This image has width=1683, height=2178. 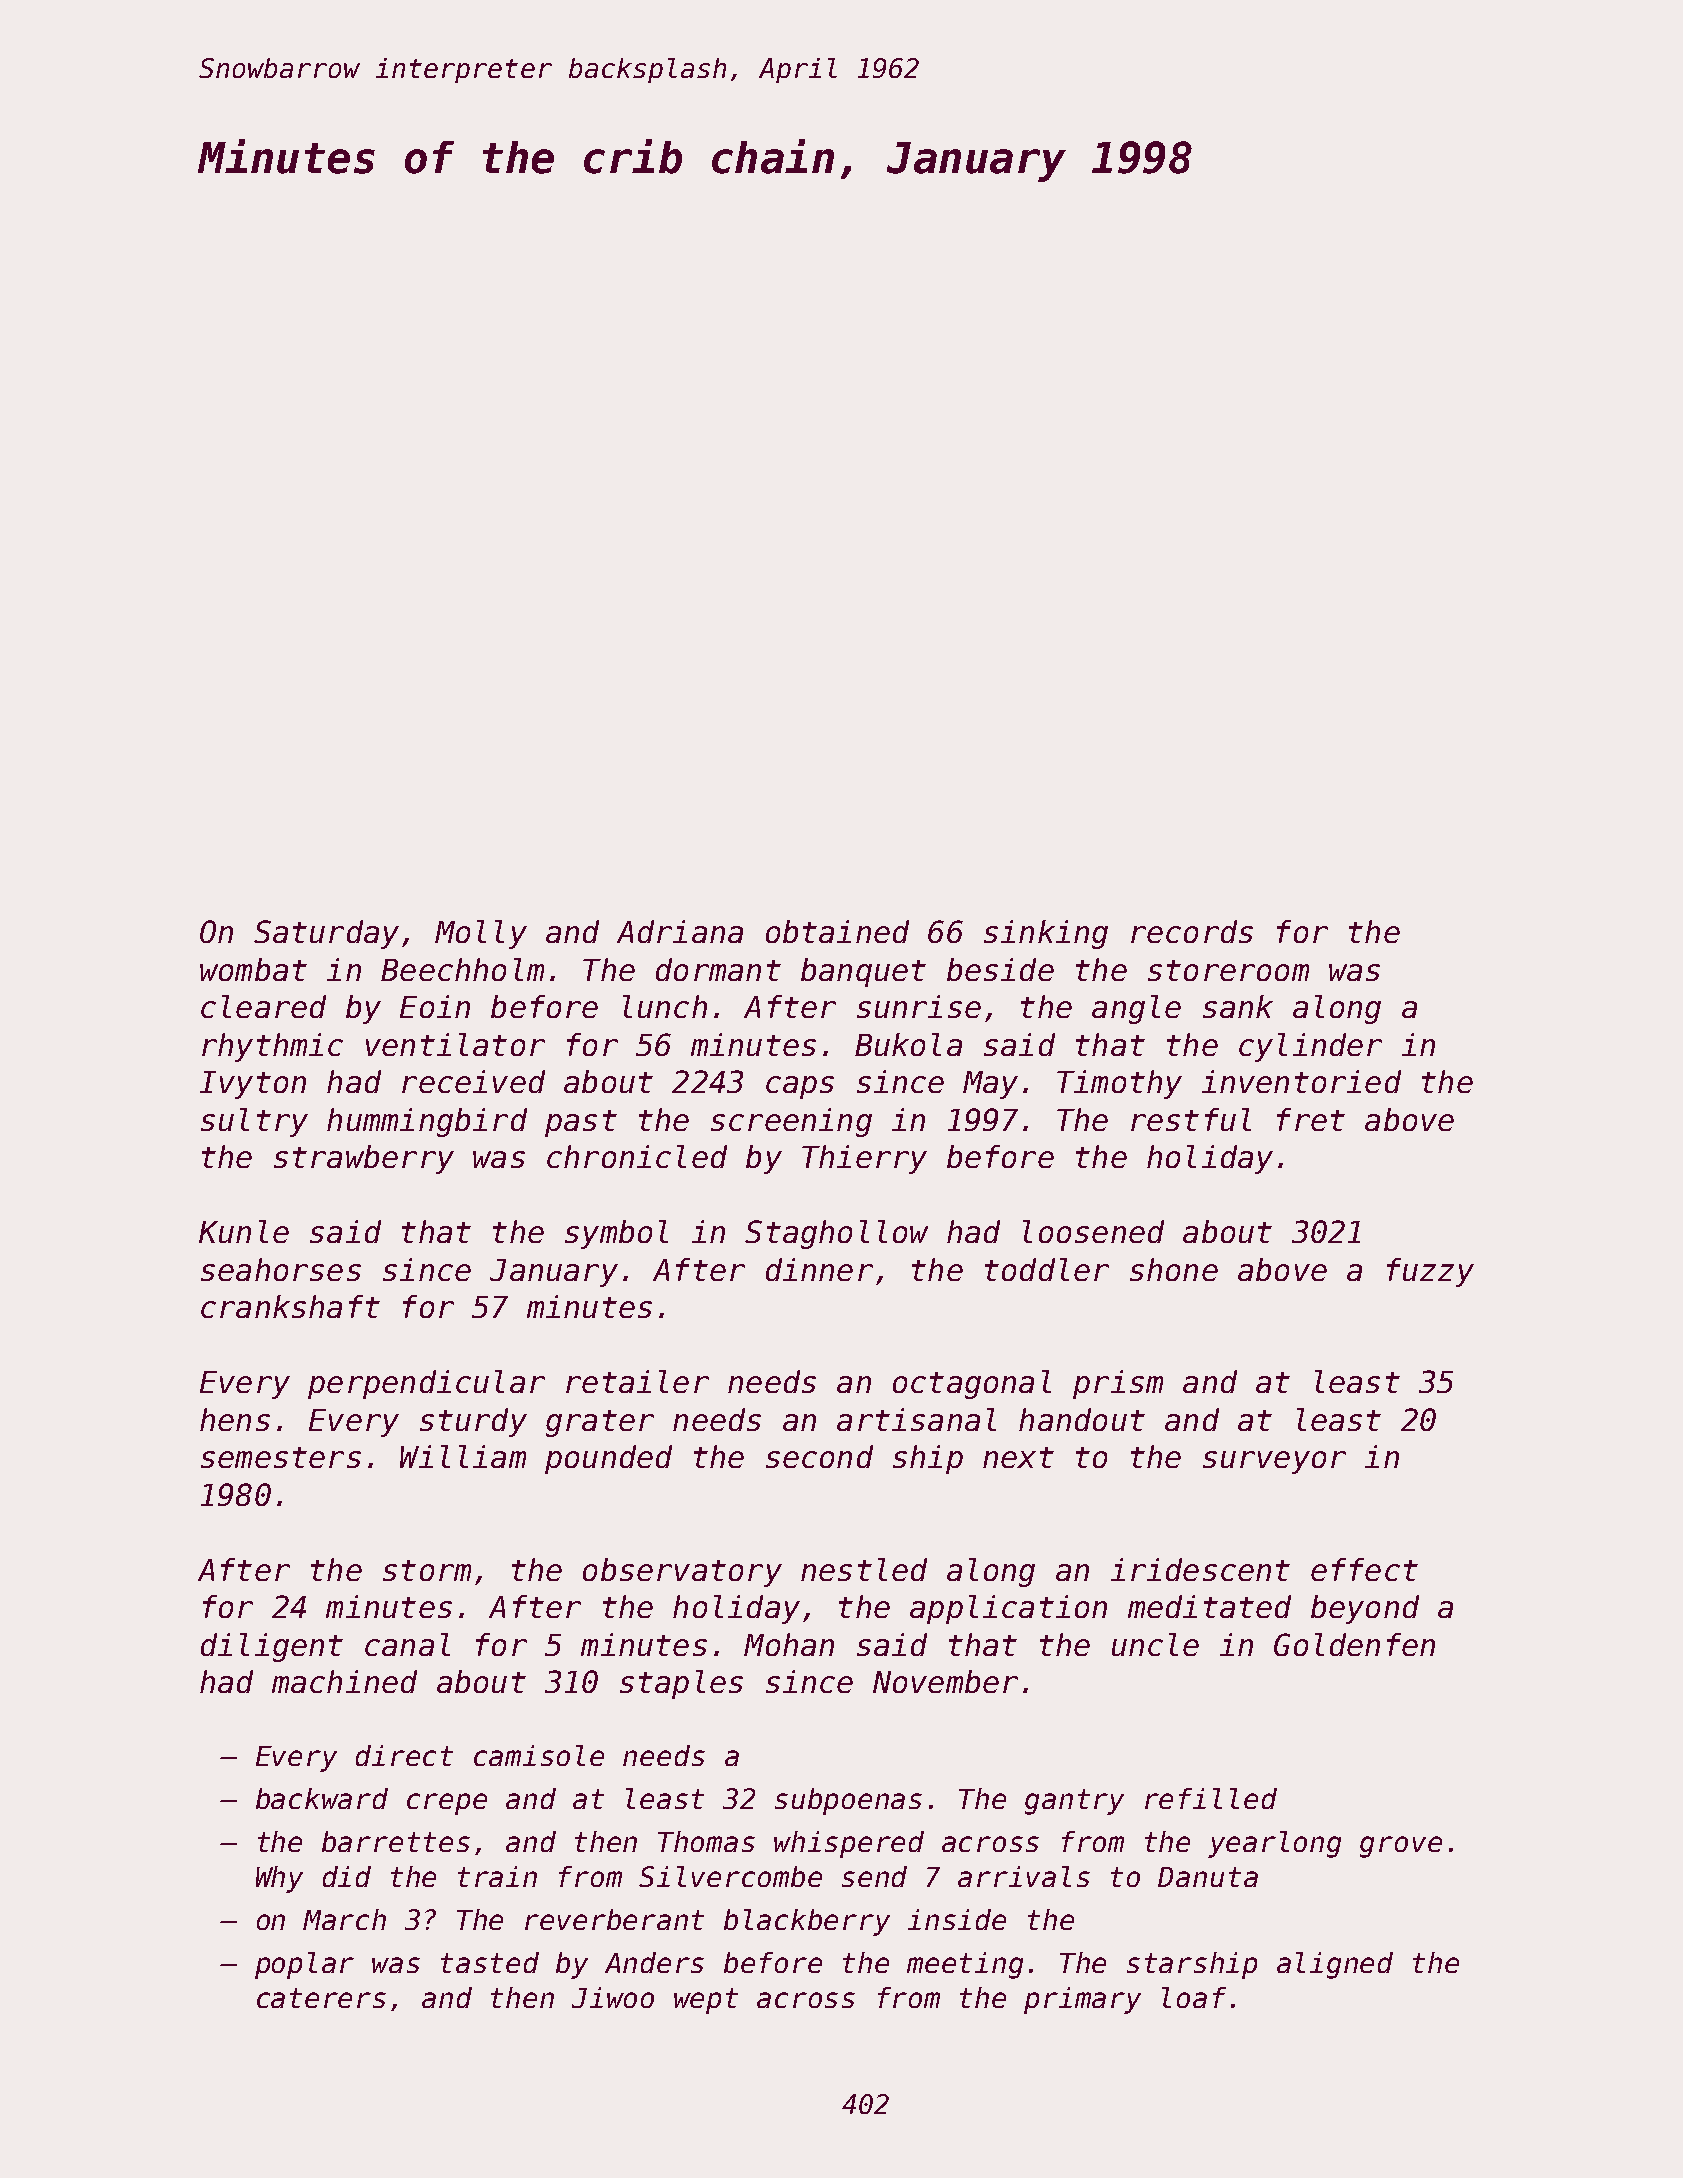 What do you see at coordinates (481, 934) in the image?
I see `Molly` at bounding box center [481, 934].
